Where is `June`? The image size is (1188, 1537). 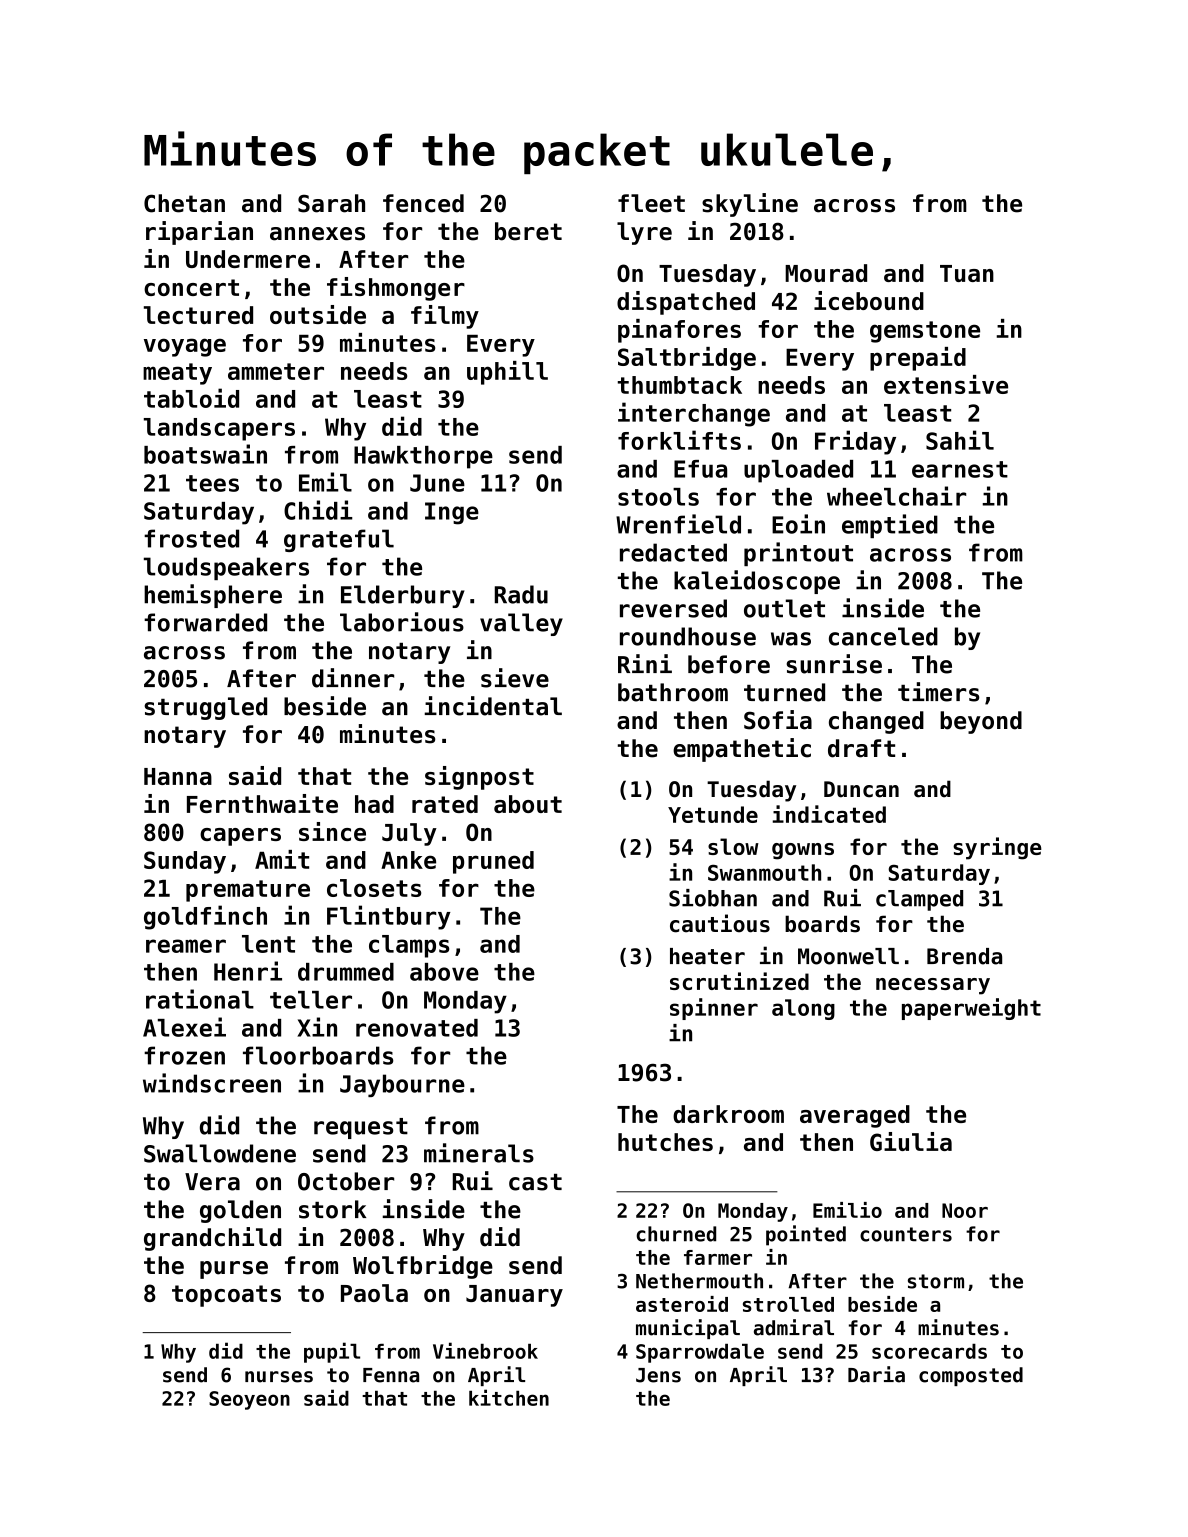 June is located at coordinates (437, 483).
